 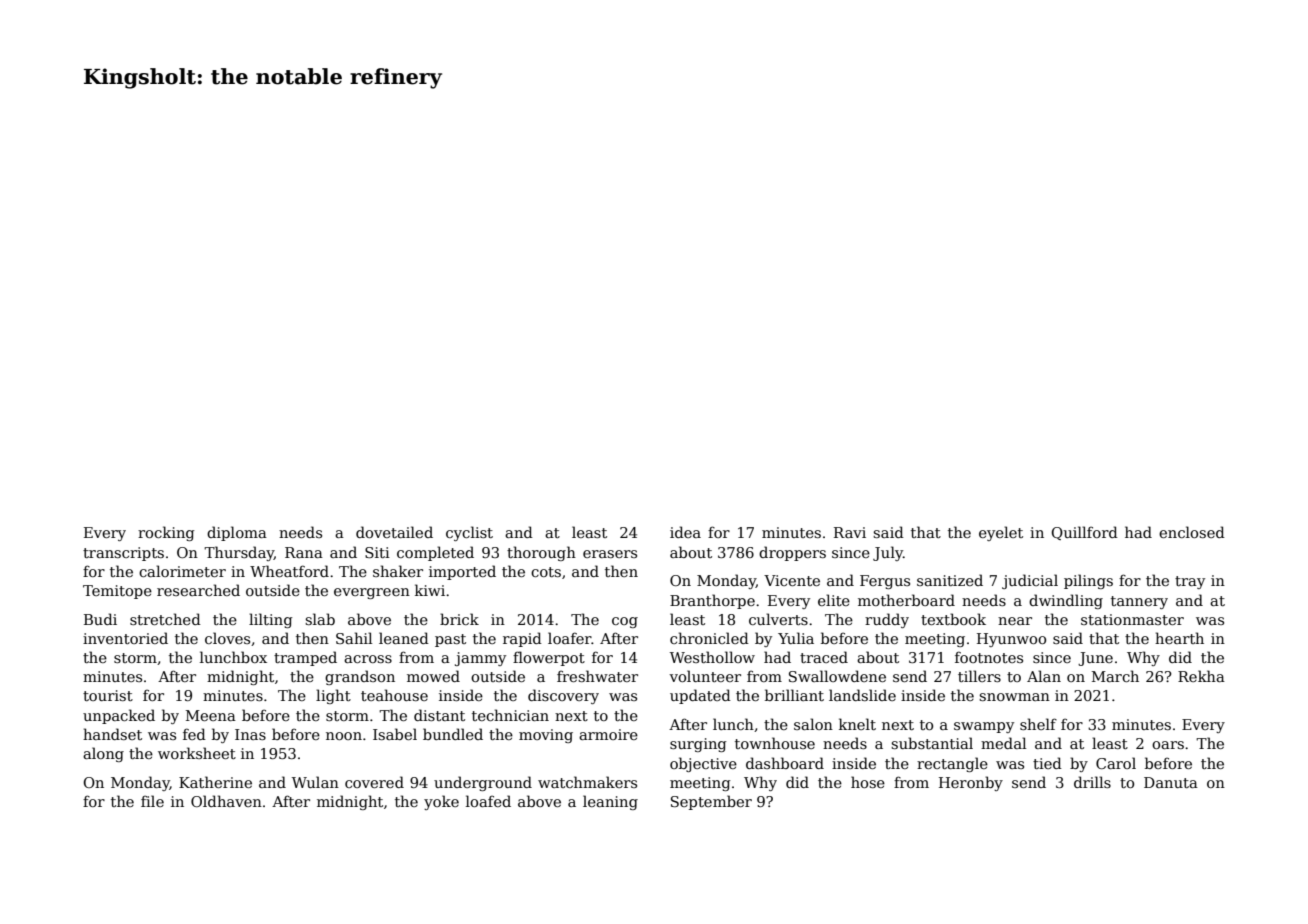 I want to click on diploma, so click(x=237, y=533).
